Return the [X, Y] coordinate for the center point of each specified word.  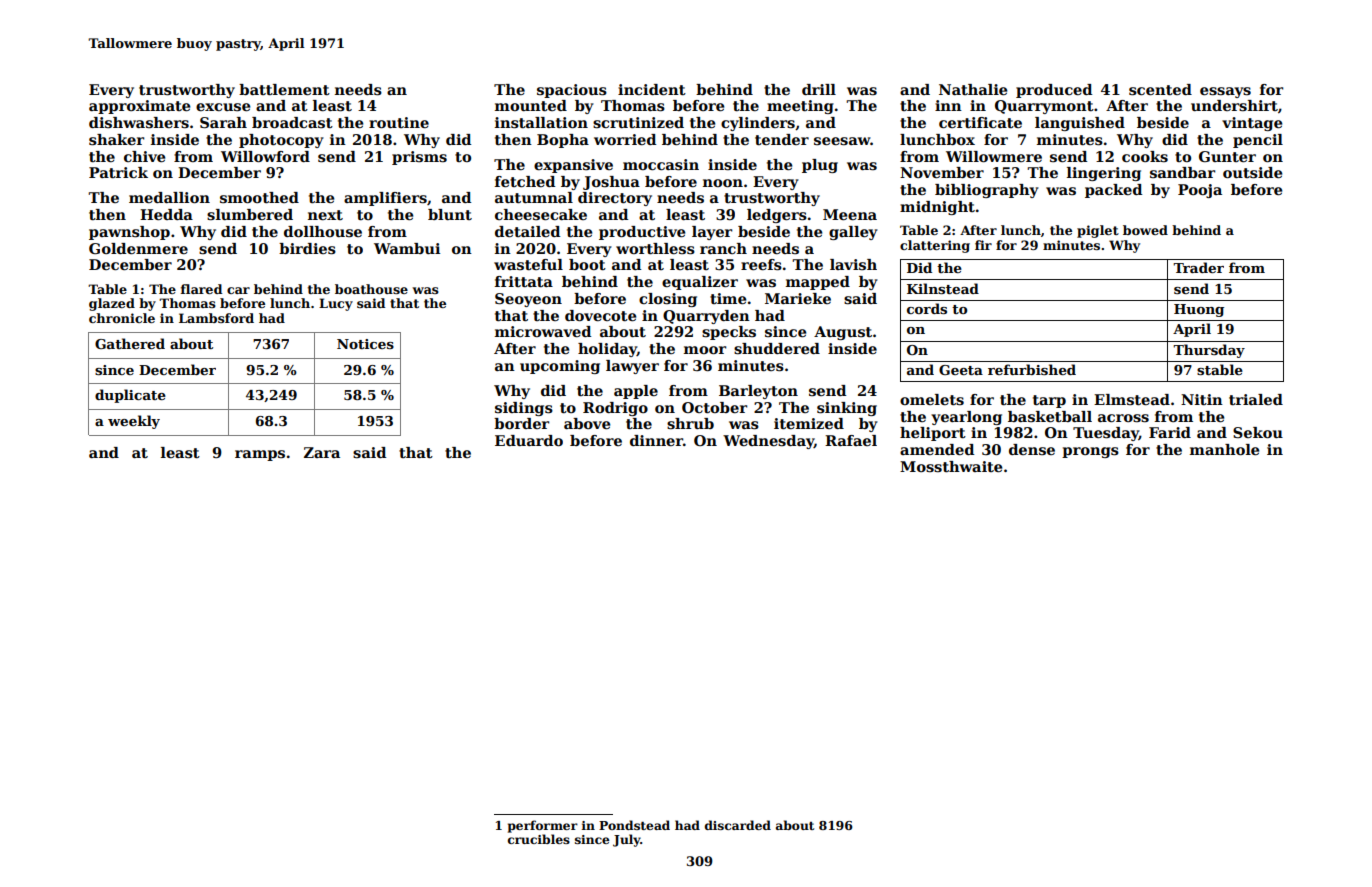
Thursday [1209, 351]
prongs [1090, 452]
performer [543, 826]
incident [652, 89]
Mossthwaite [951, 466]
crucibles [539, 839]
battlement [284, 89]
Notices [365, 344]
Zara [322, 452]
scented [1160, 90]
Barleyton [758, 392]
